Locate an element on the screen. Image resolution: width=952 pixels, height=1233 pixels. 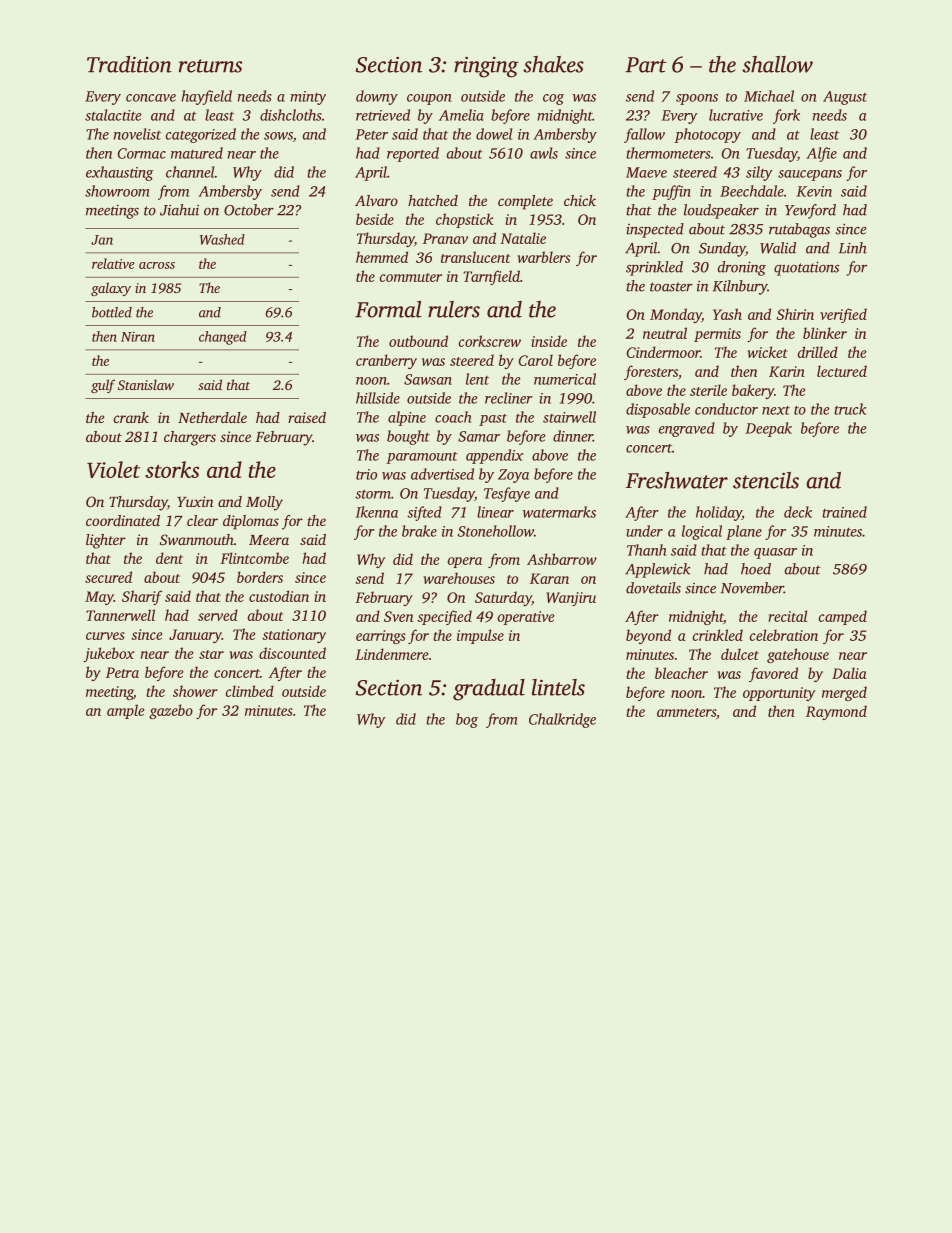
Lindenmere is located at coordinates (391, 654).
